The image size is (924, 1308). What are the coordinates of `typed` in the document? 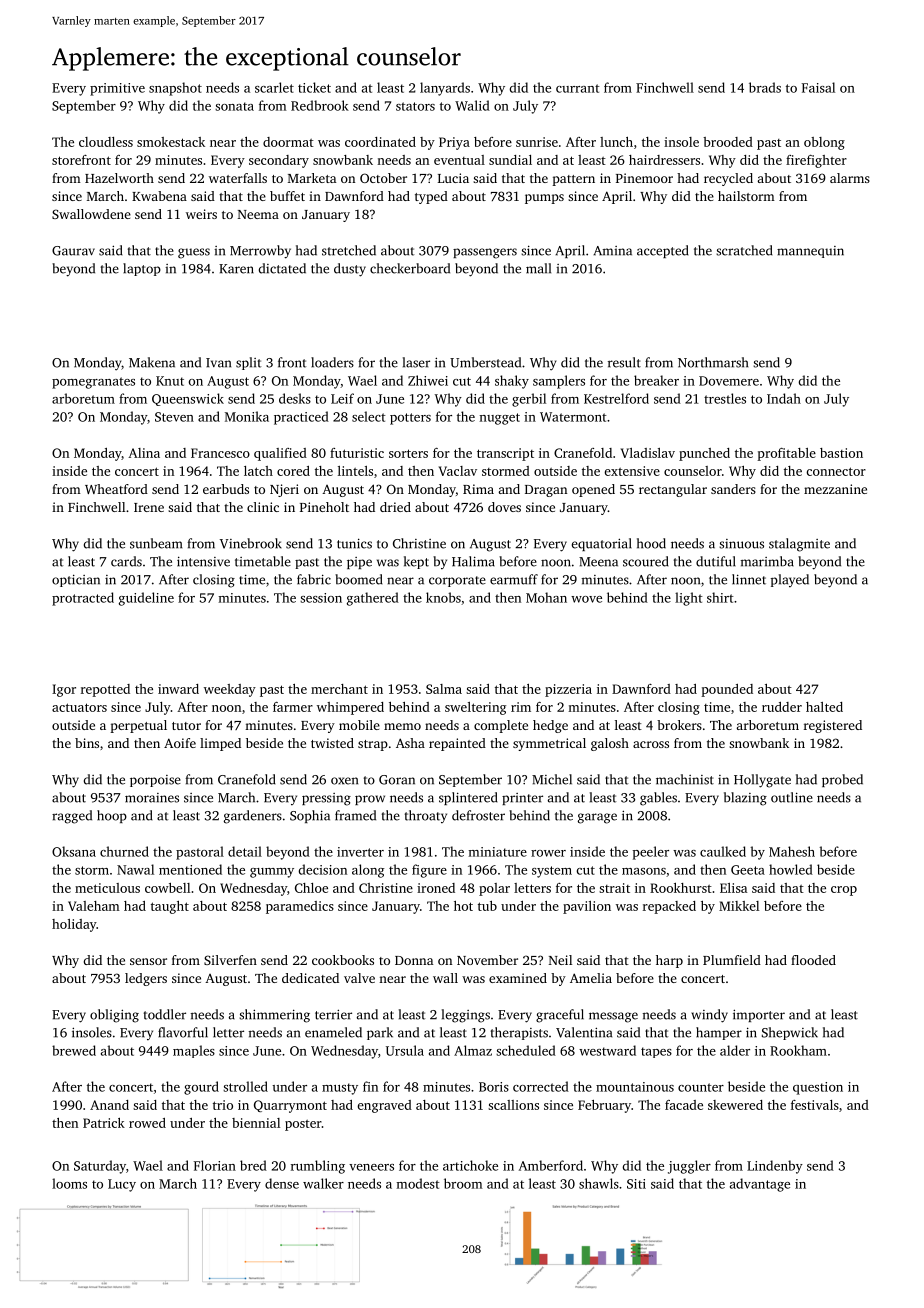 It's located at (431, 197).
